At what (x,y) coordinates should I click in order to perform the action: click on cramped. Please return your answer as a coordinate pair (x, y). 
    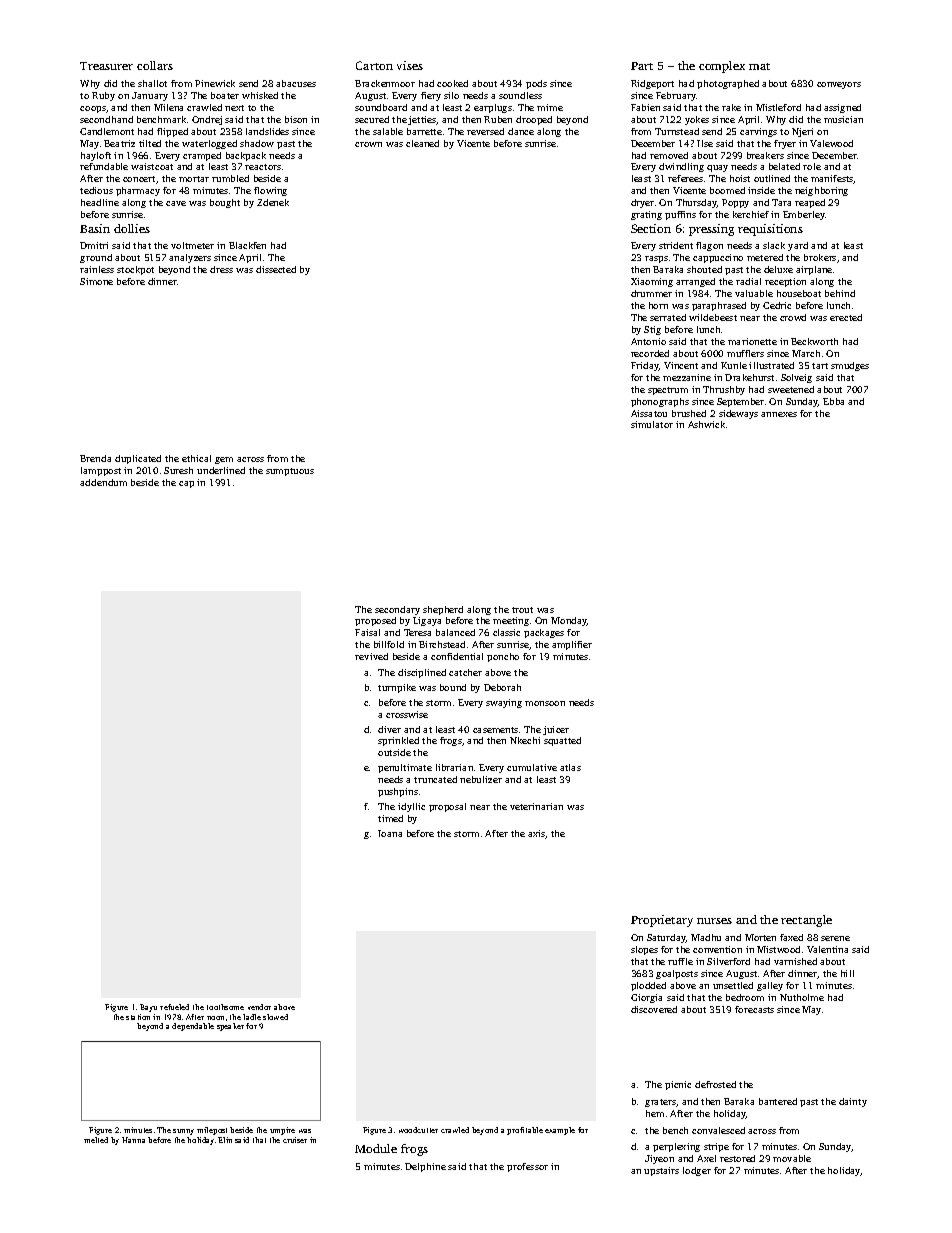
    Looking at the image, I should click on (202, 156).
